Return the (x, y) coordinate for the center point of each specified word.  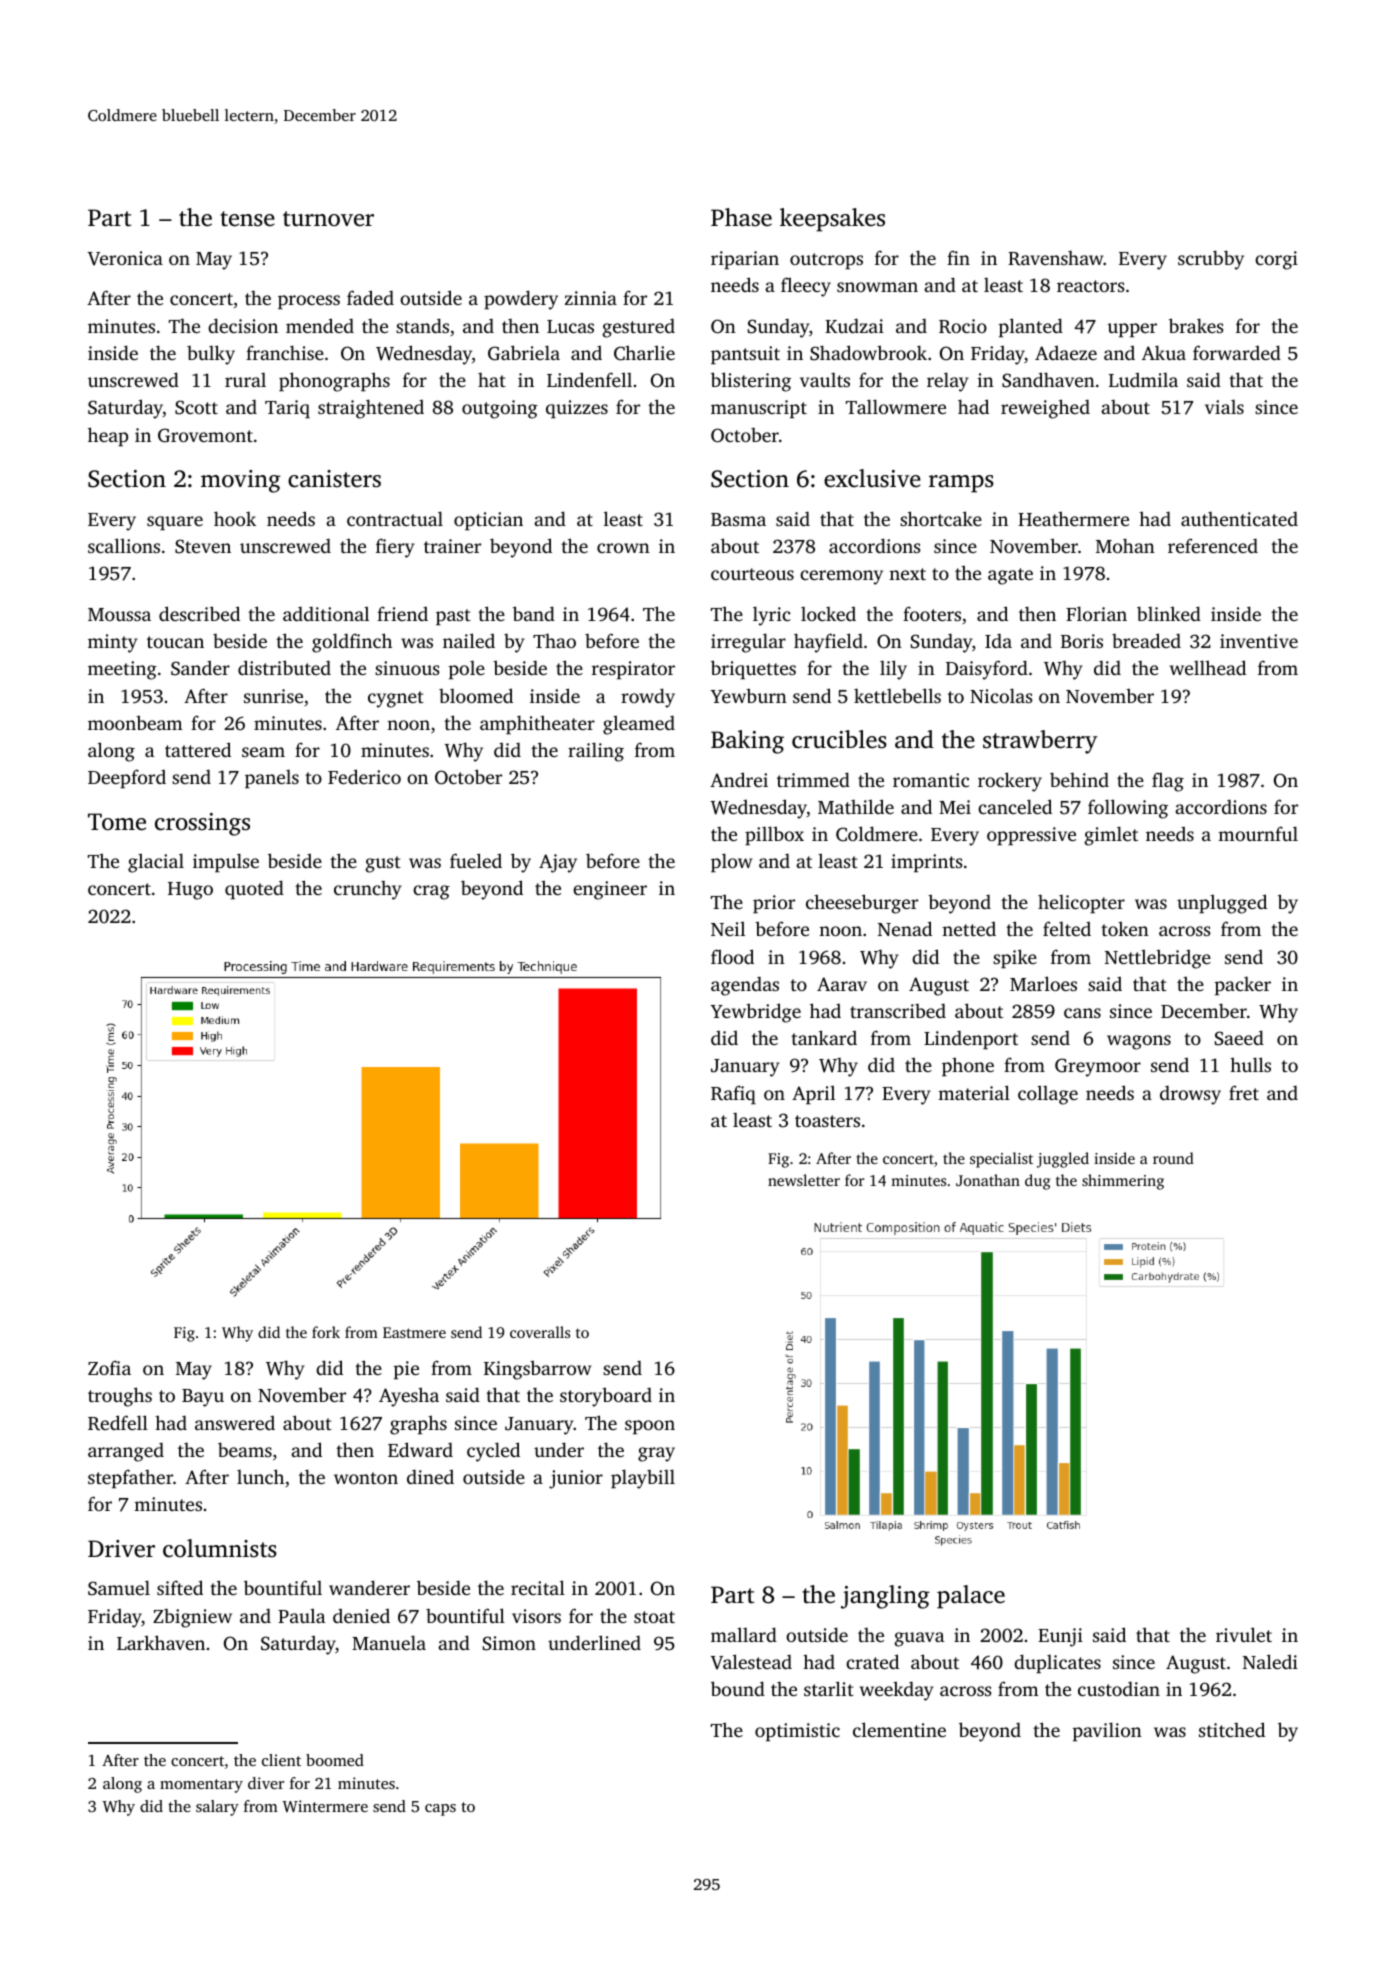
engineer (610, 890)
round (1173, 1158)
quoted (254, 889)
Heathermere (1073, 518)
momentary (201, 1786)
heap (108, 436)
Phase (741, 217)
